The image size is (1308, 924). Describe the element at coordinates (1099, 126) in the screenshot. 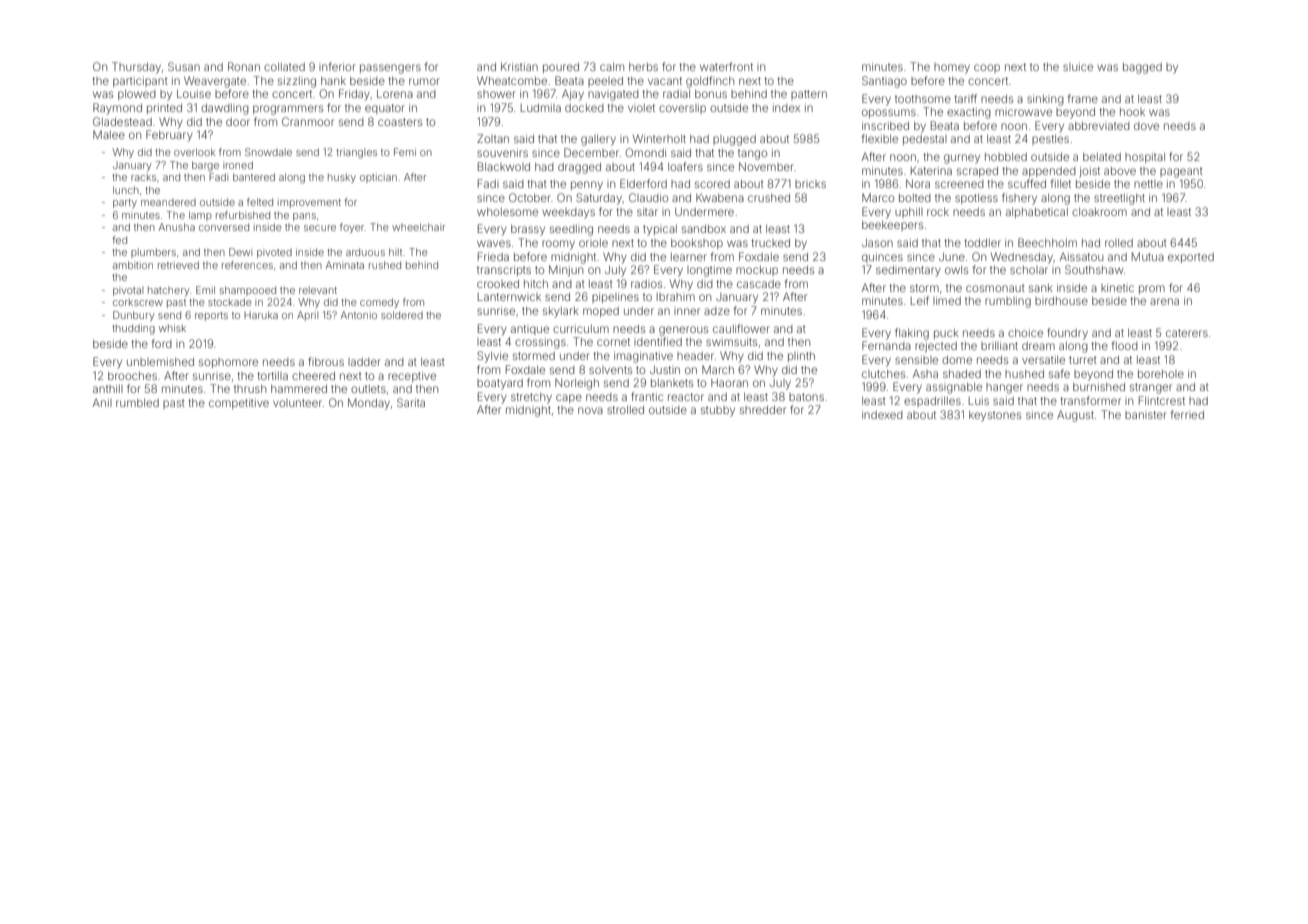

I see `abbreviated` at that location.
